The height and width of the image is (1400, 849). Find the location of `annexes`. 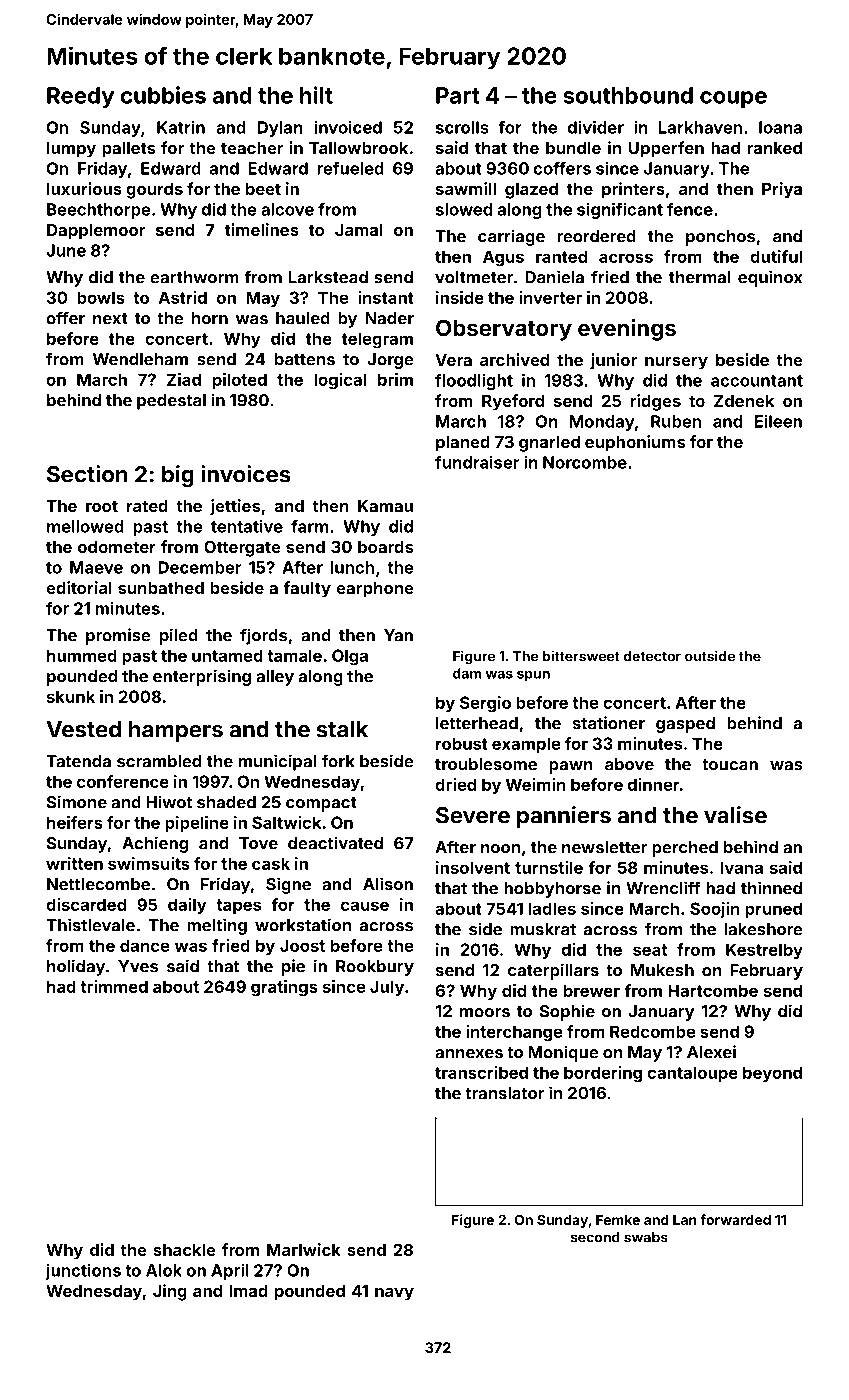

annexes is located at coordinates (469, 1054).
